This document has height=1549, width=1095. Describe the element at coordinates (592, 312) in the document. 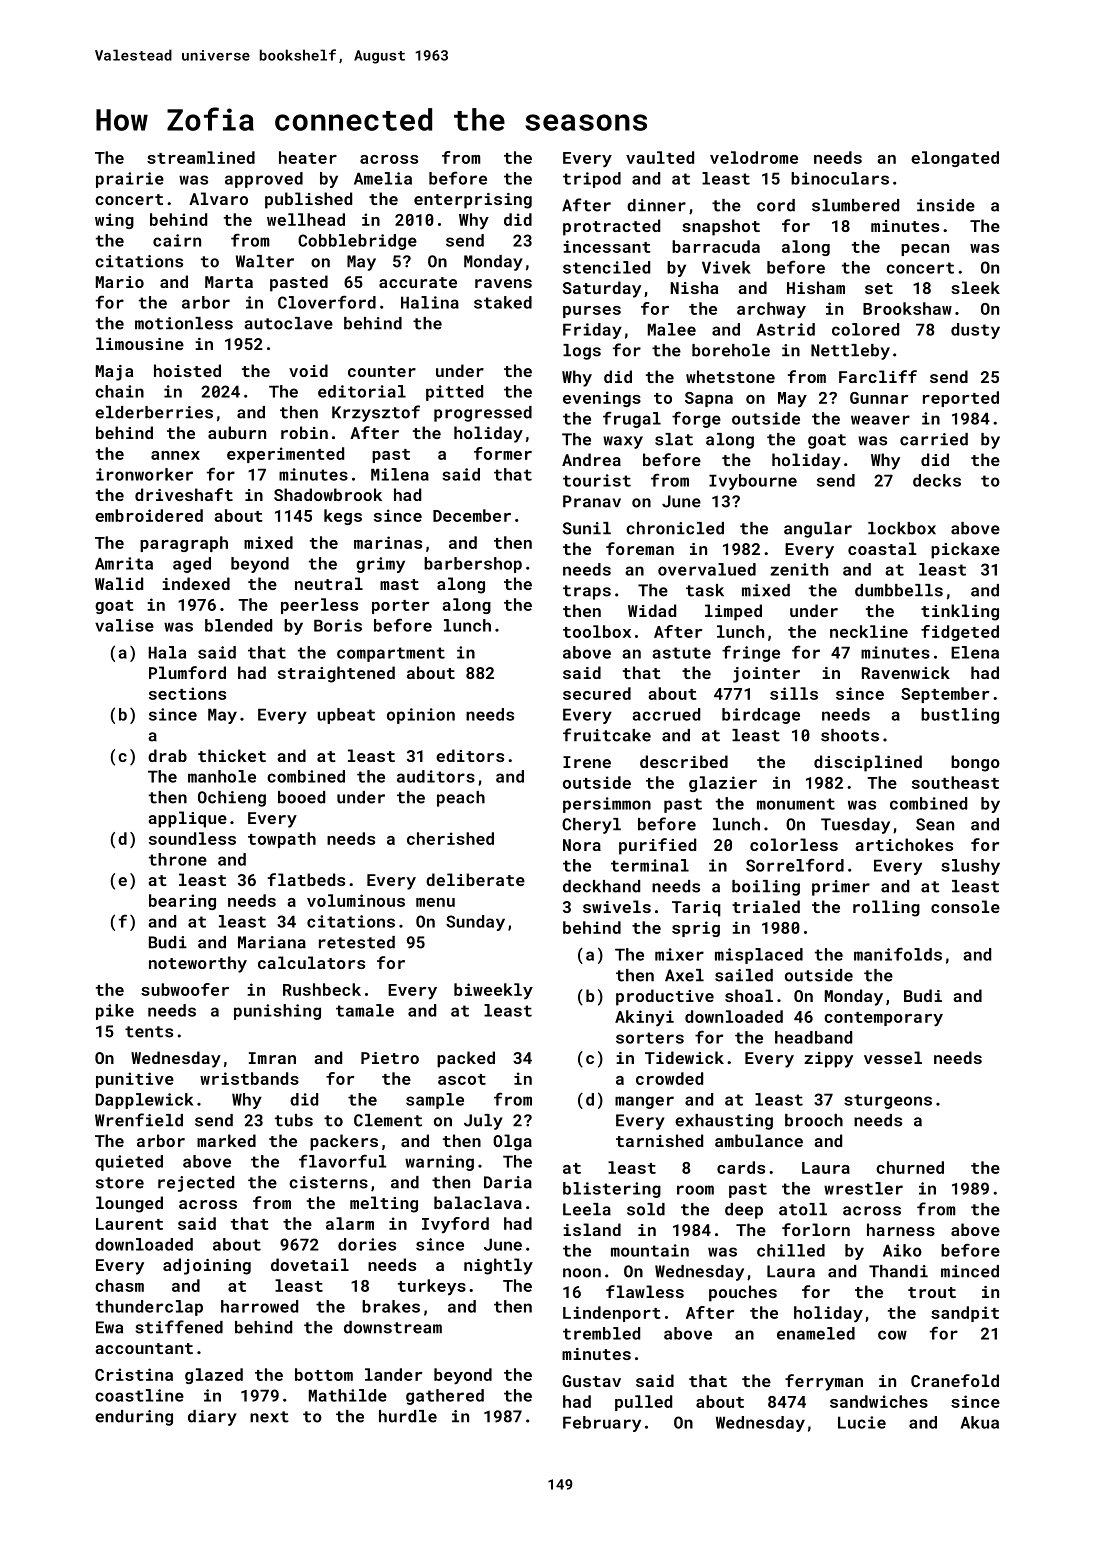

I see `purses` at that location.
